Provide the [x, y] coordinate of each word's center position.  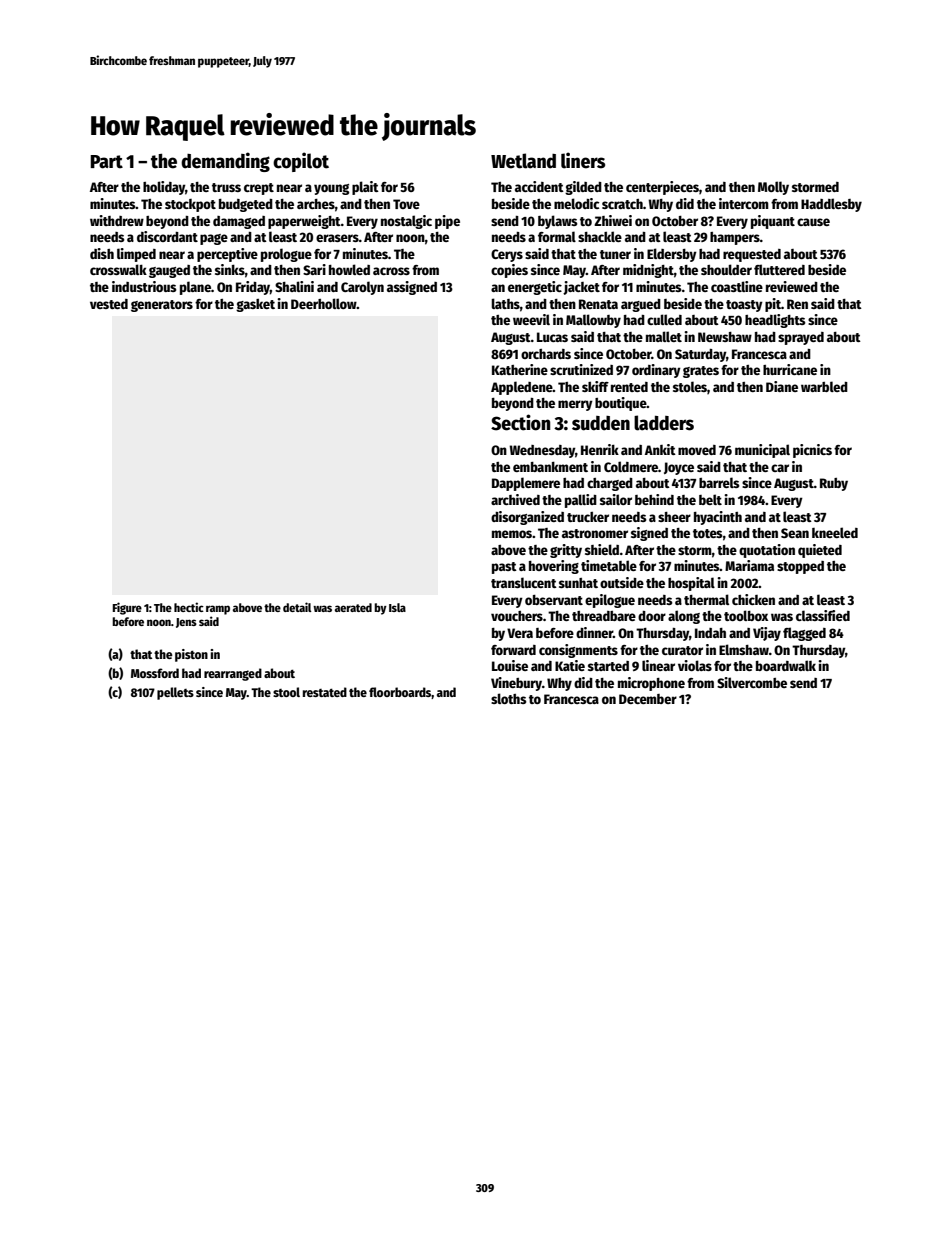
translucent [524, 582]
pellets [175, 693]
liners [583, 160]
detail [297, 607]
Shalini [294, 286]
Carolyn [362, 288]
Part [106, 162]
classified [823, 615]
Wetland [523, 161]
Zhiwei [613, 220]
